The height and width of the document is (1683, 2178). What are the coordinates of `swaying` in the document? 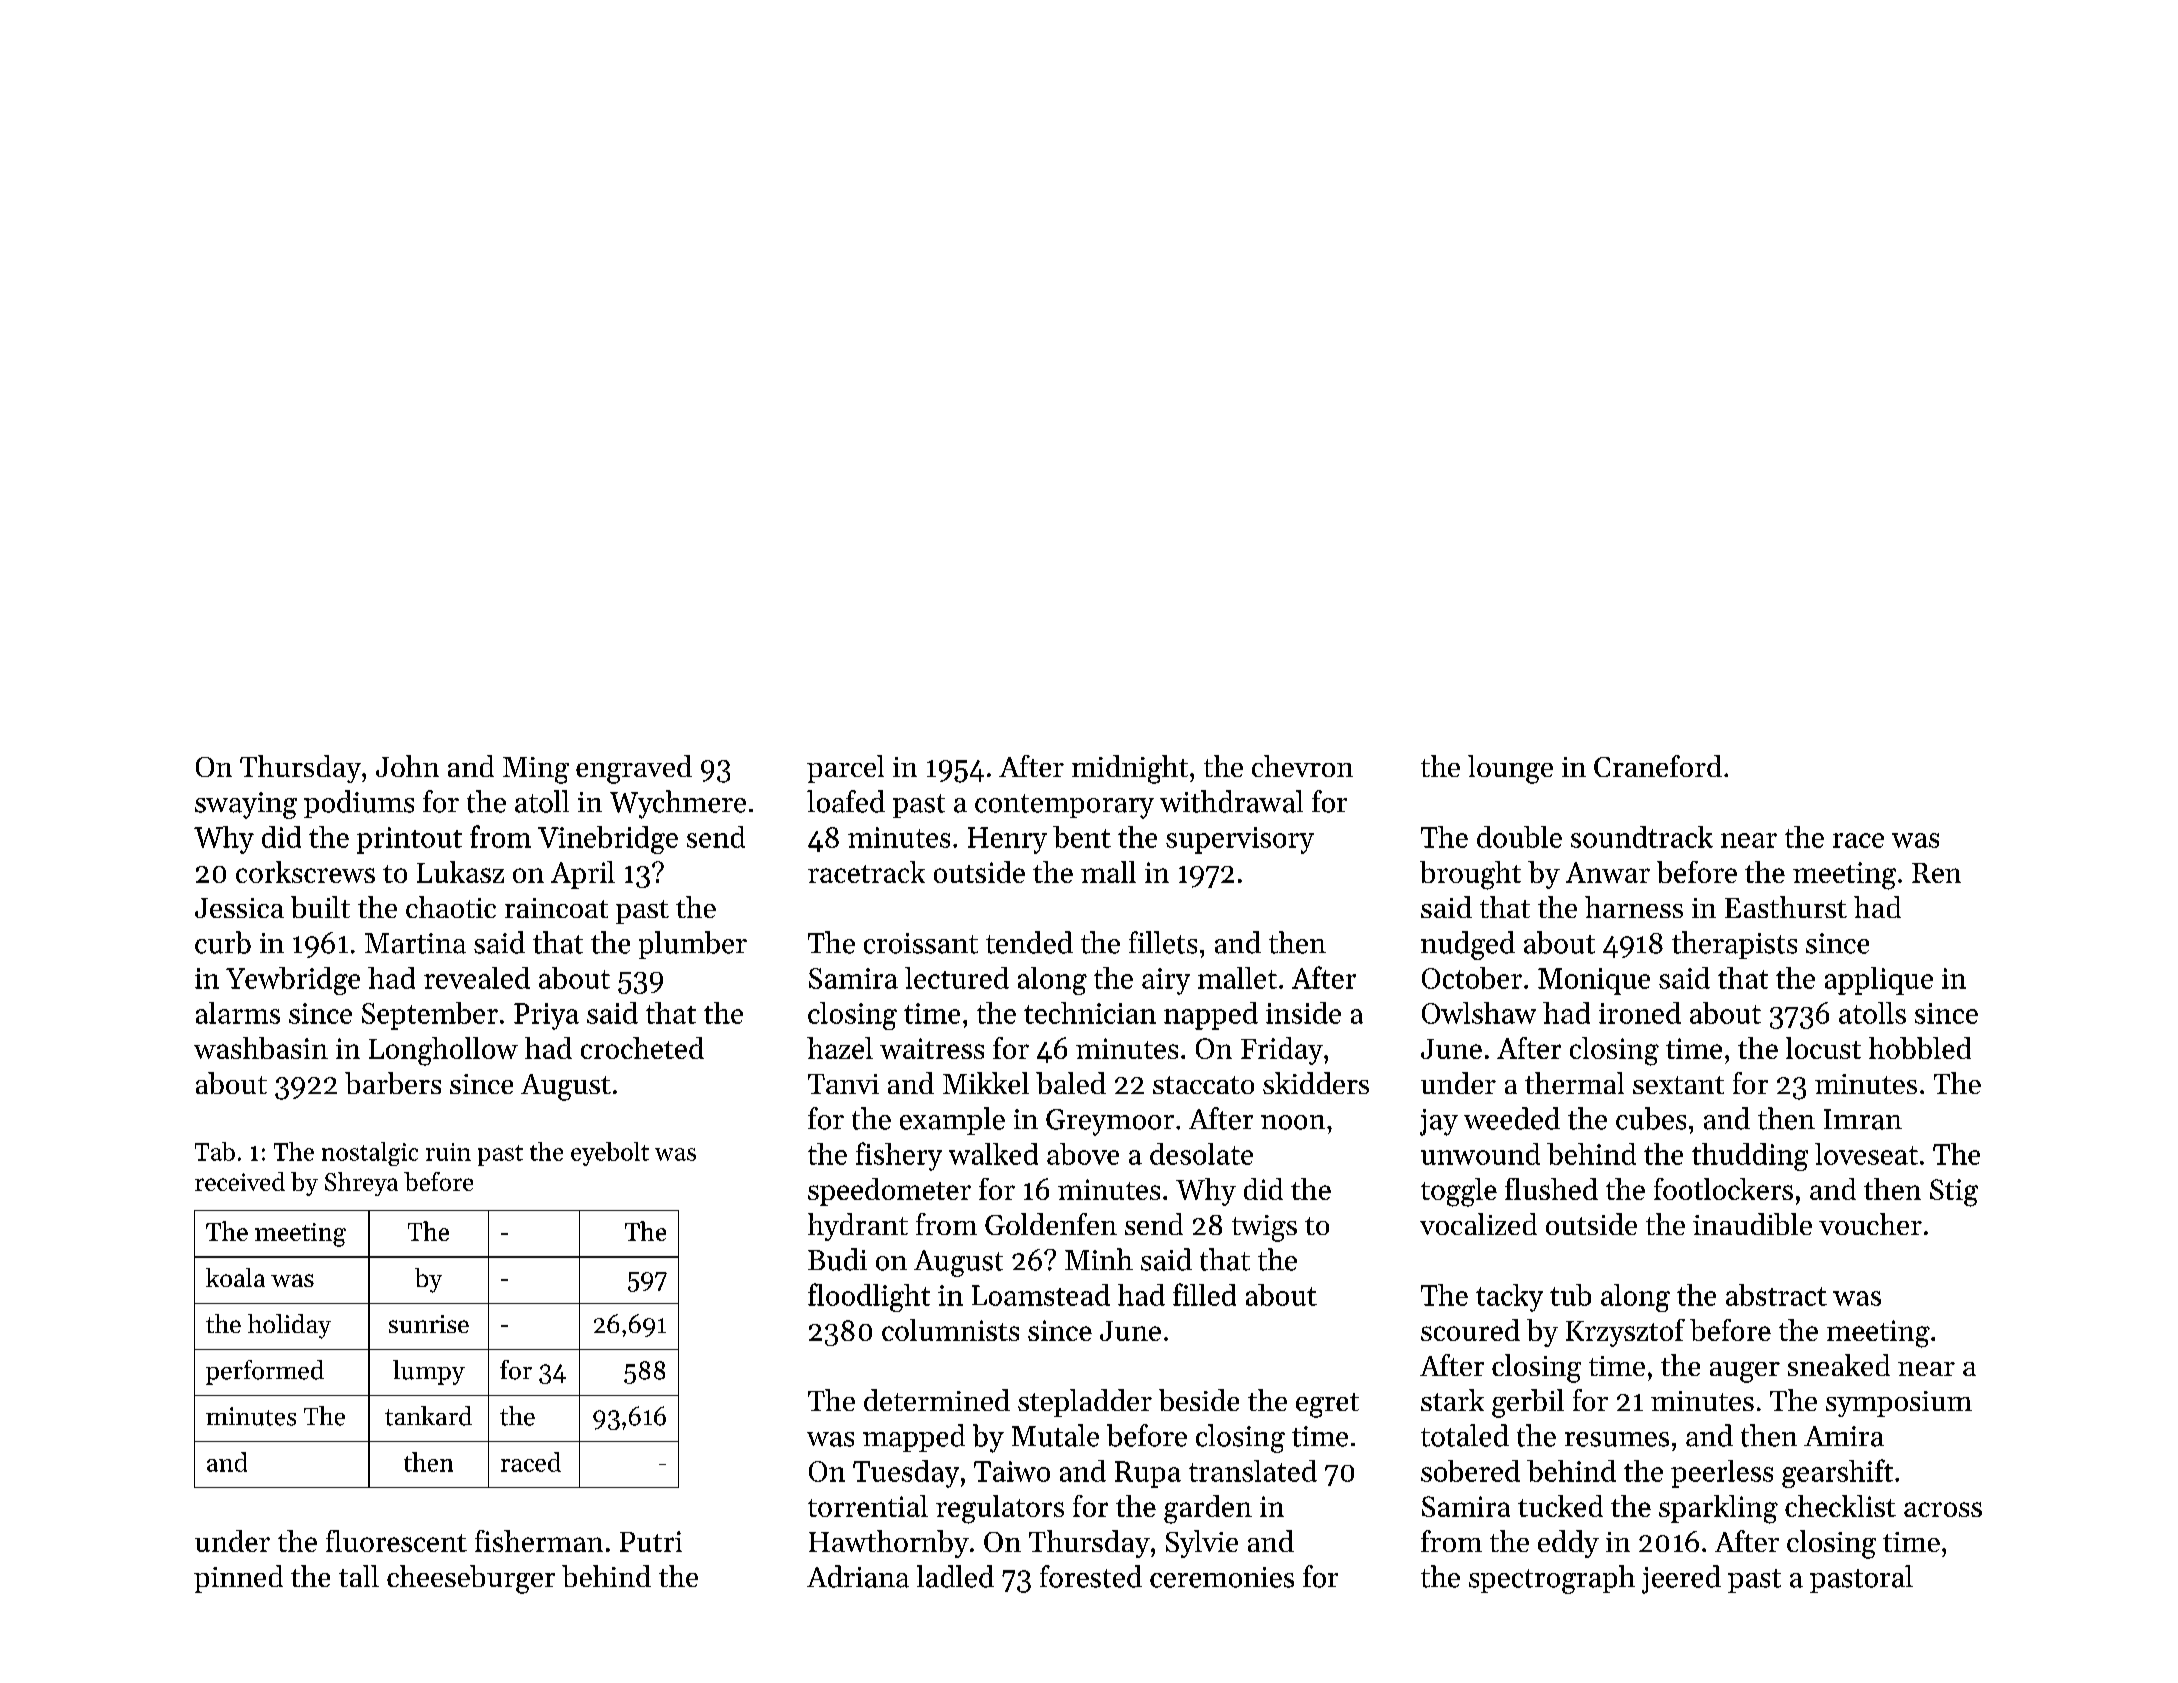 It's located at (246, 805).
